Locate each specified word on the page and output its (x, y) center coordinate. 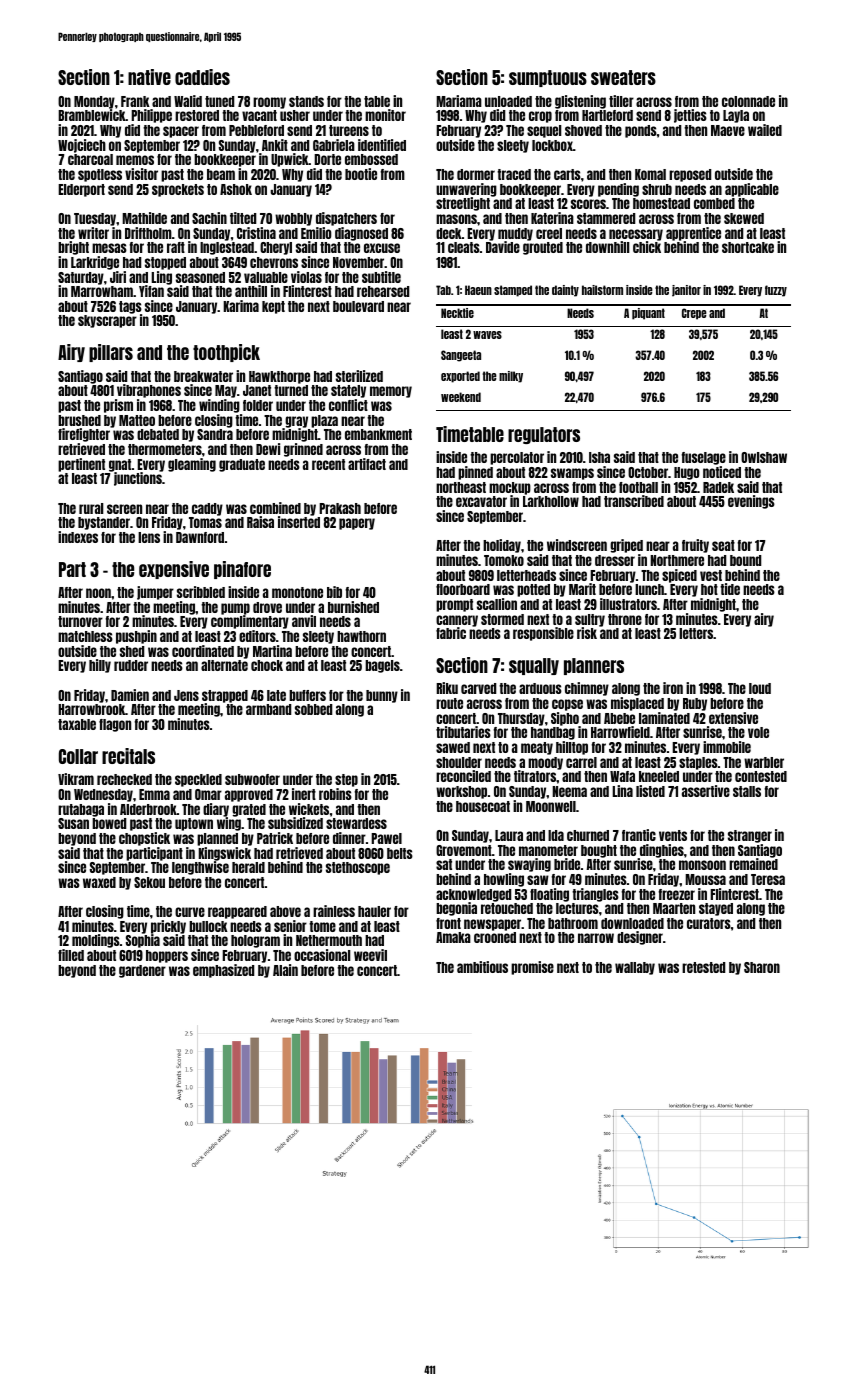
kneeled (659, 776)
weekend (461, 397)
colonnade (748, 101)
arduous (540, 688)
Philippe (151, 116)
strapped (225, 696)
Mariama (459, 101)
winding (219, 406)
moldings (96, 941)
